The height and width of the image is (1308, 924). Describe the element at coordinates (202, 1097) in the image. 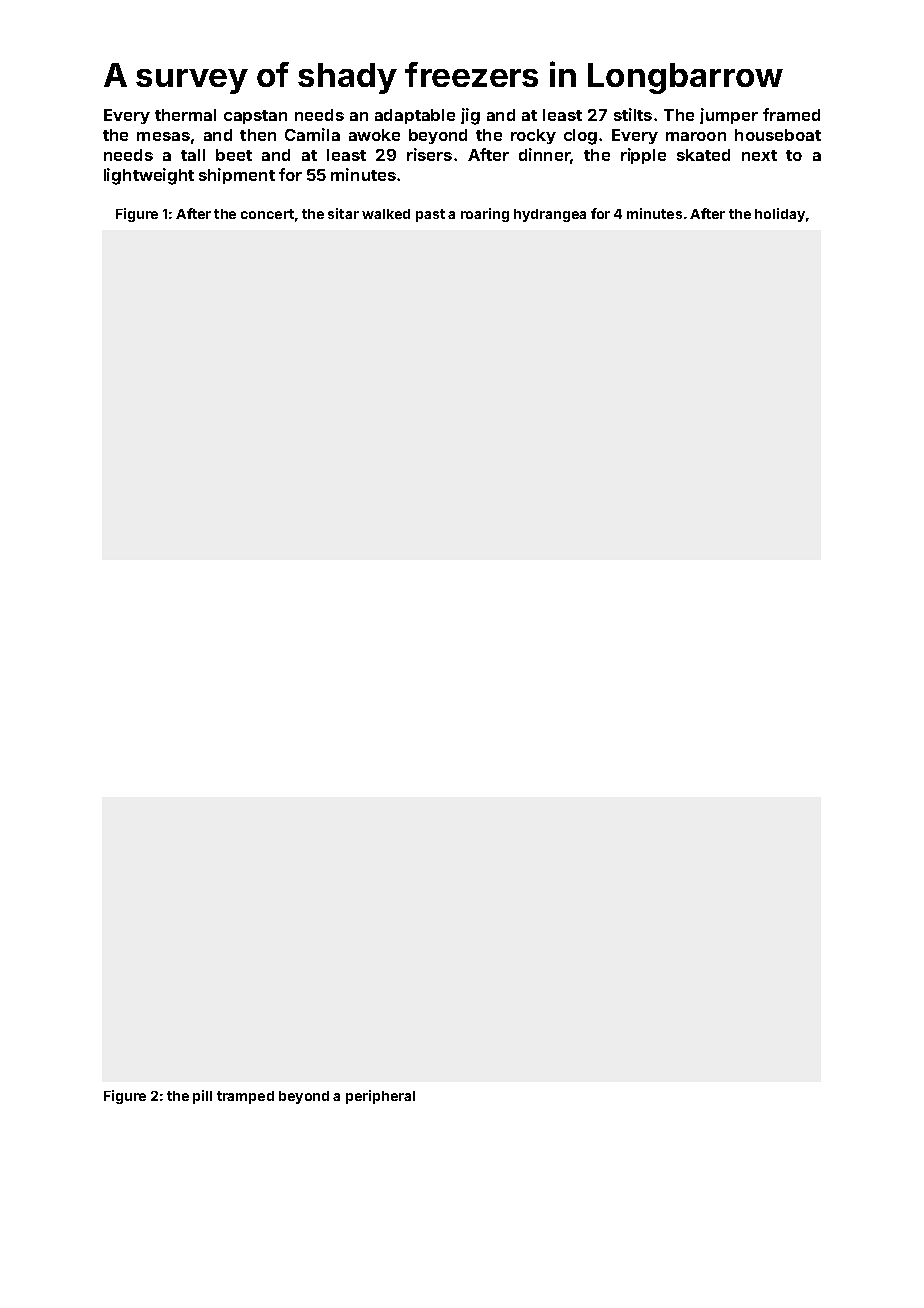

I see `pill` at that location.
